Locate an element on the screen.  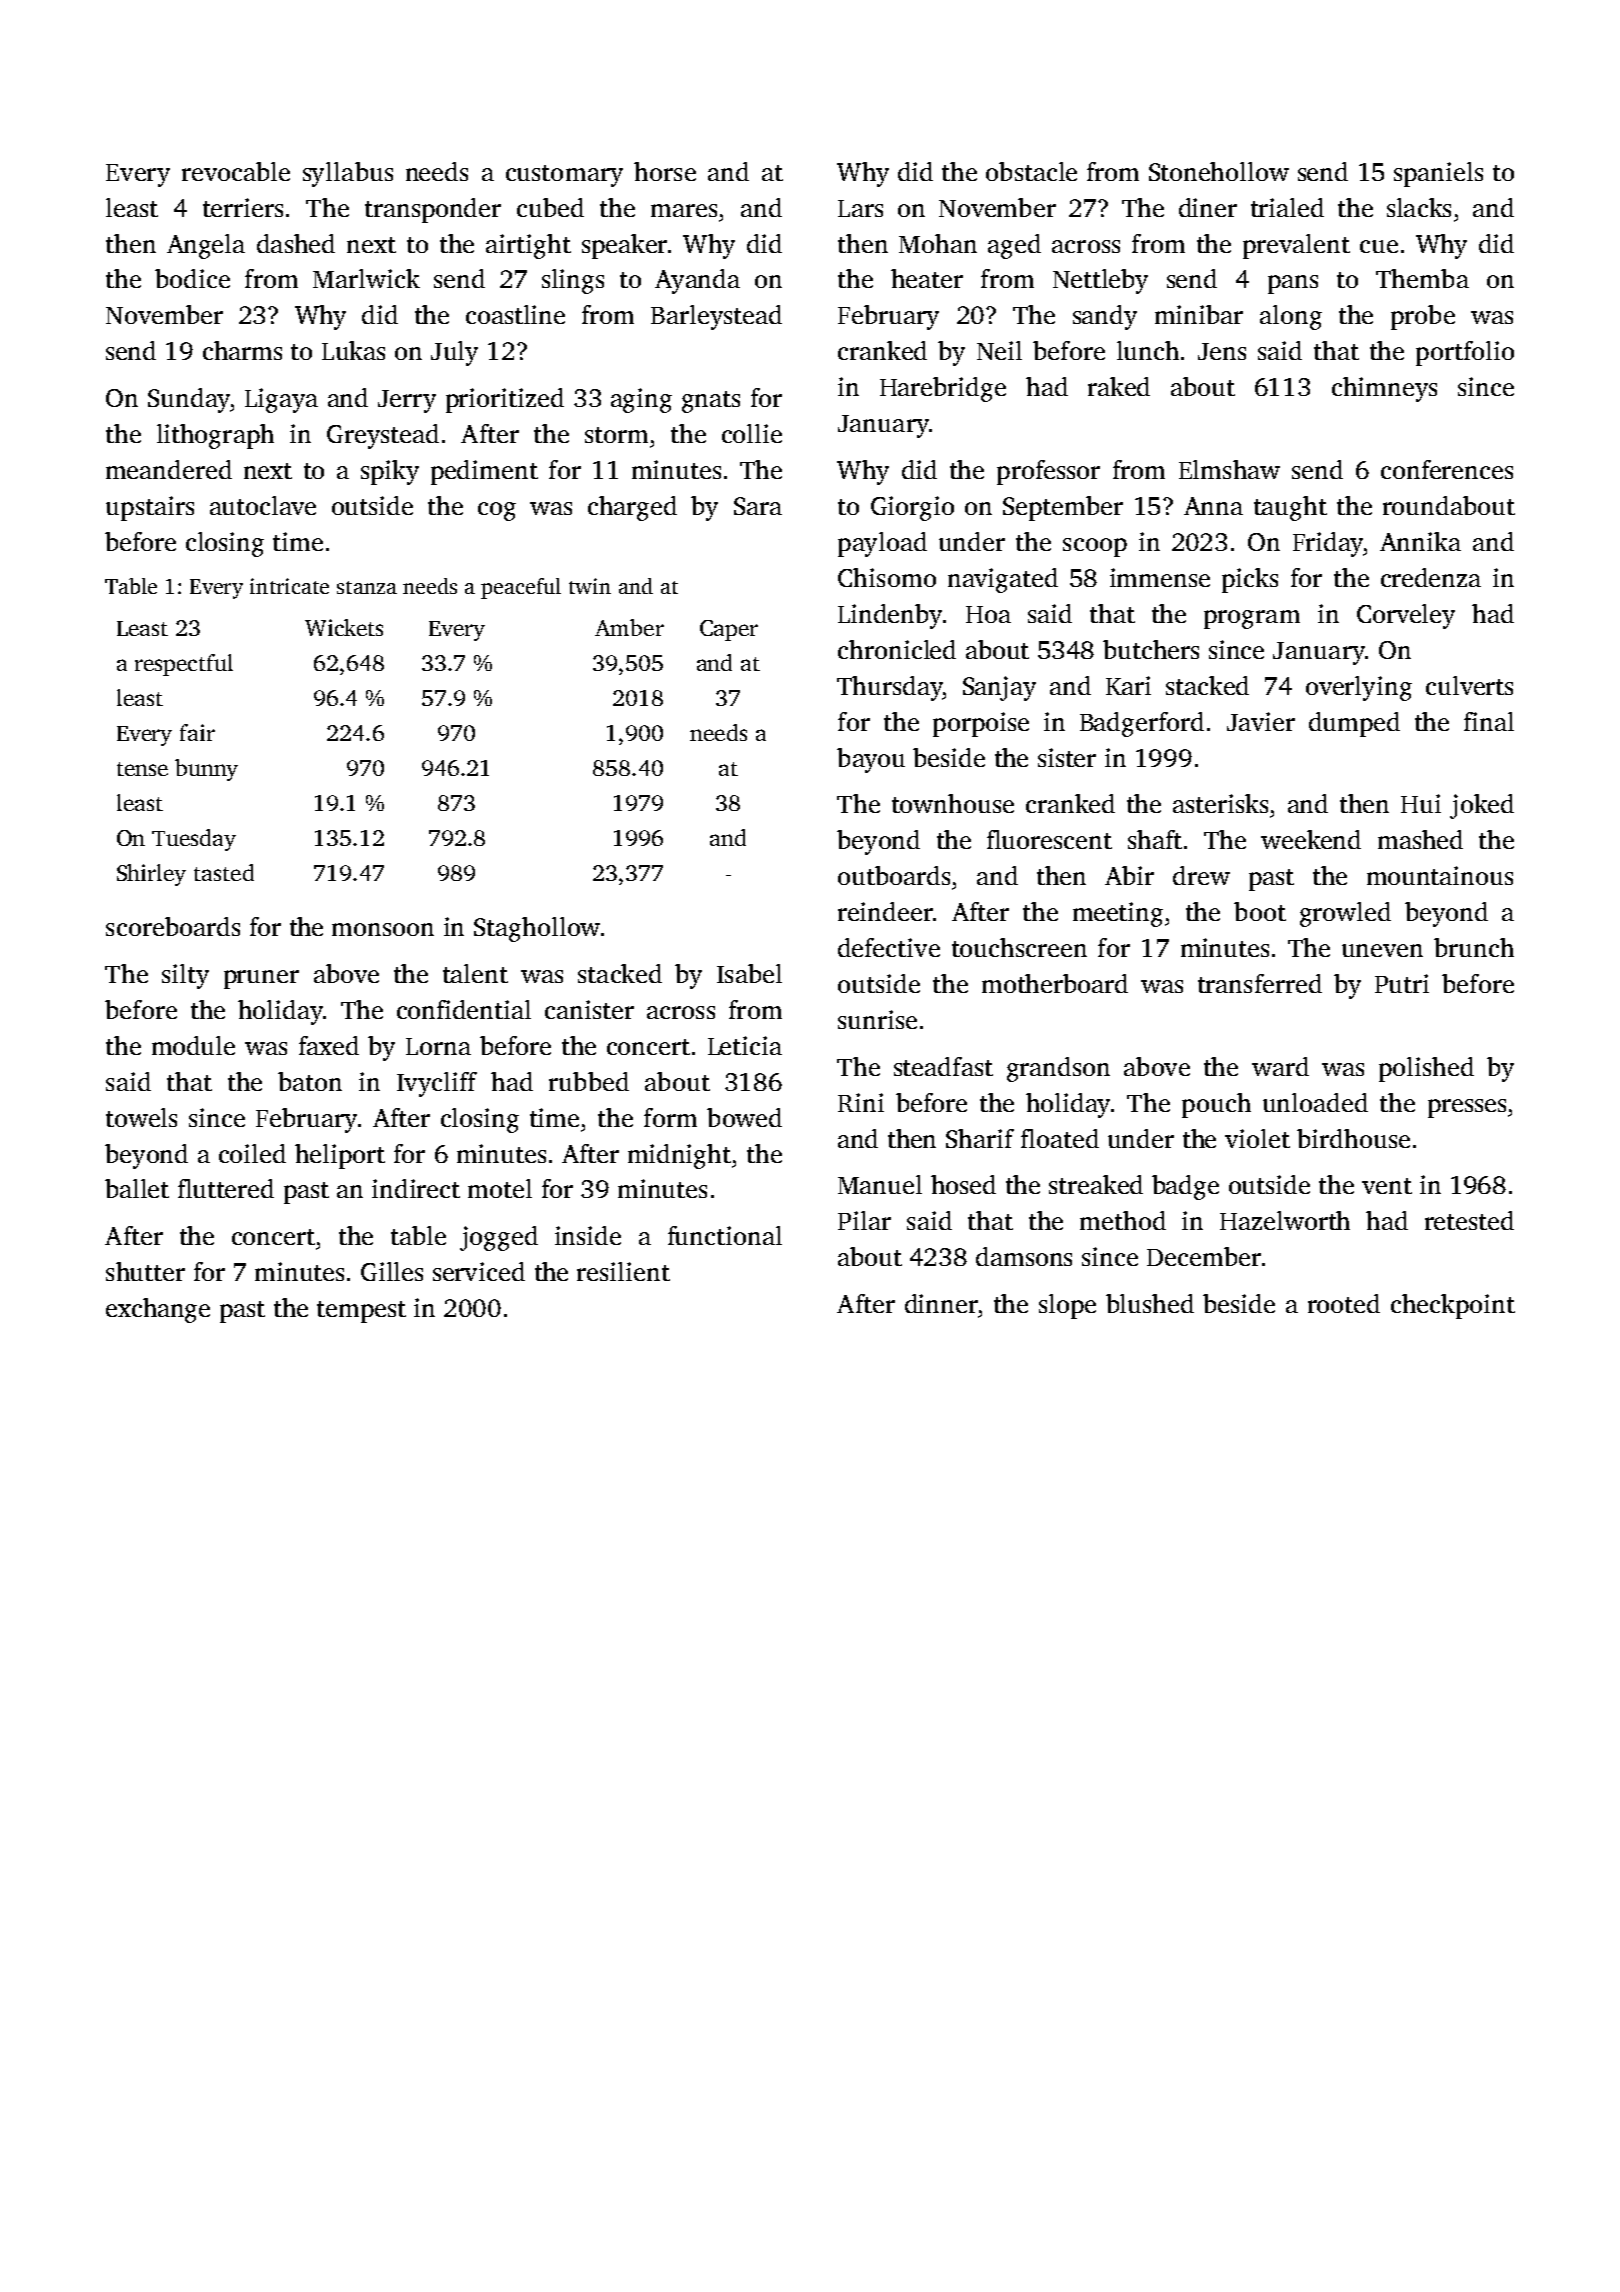
tasted is located at coordinates (224, 872).
